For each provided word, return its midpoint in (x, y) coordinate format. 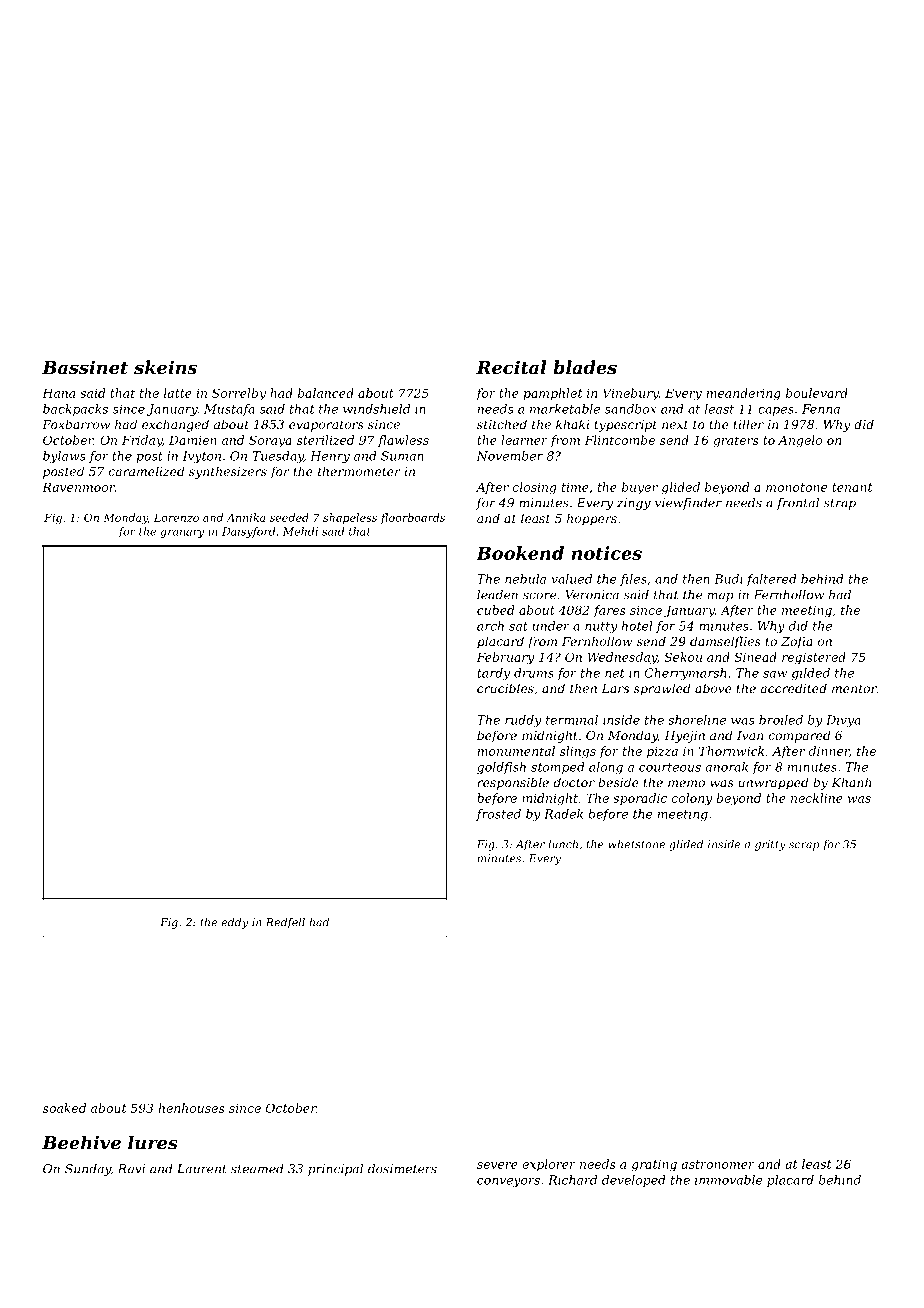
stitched (502, 424)
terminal (572, 720)
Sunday (88, 1170)
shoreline (697, 720)
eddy (235, 923)
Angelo (800, 441)
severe (497, 1165)
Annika (245, 517)
